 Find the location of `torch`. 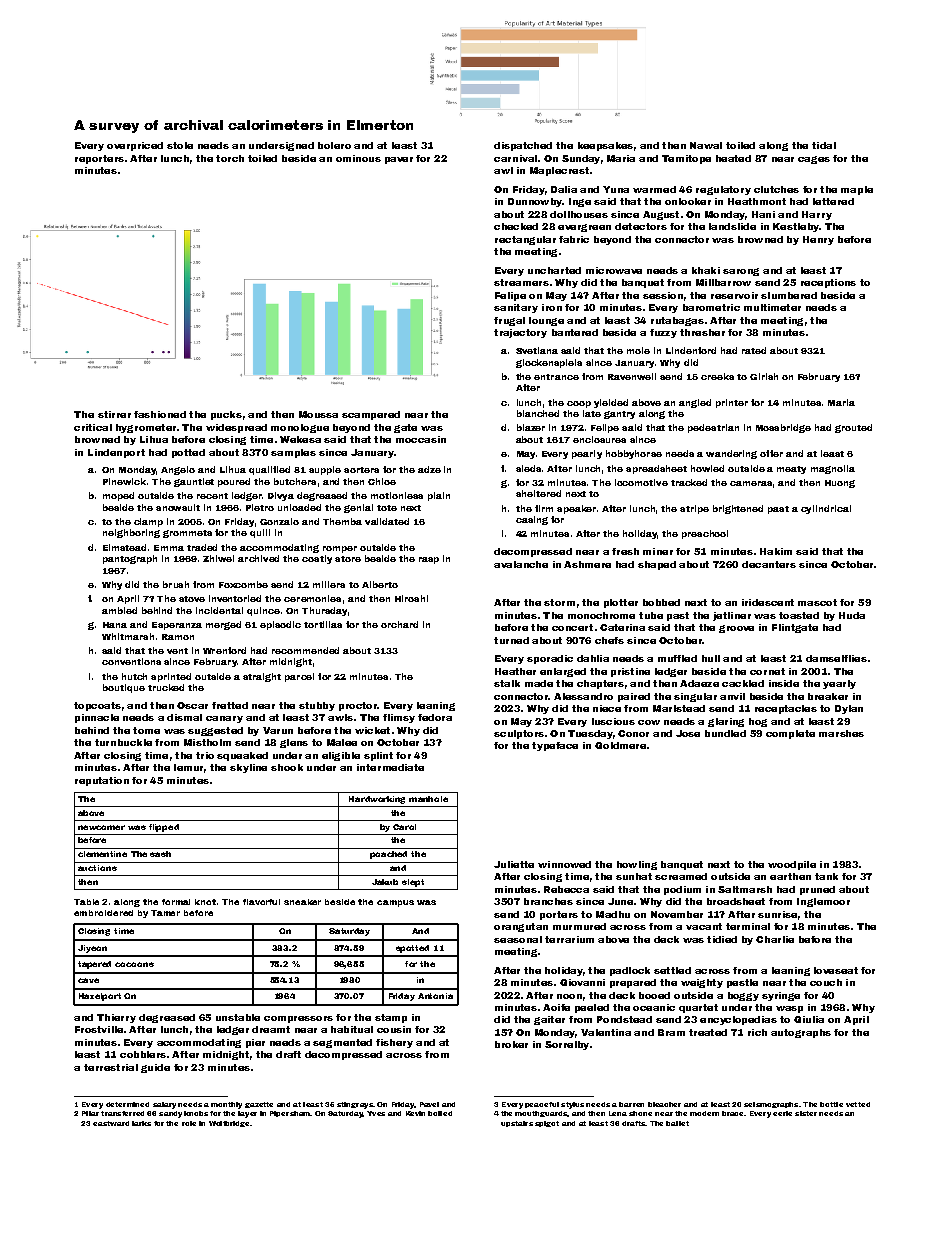

torch is located at coordinates (230, 158).
